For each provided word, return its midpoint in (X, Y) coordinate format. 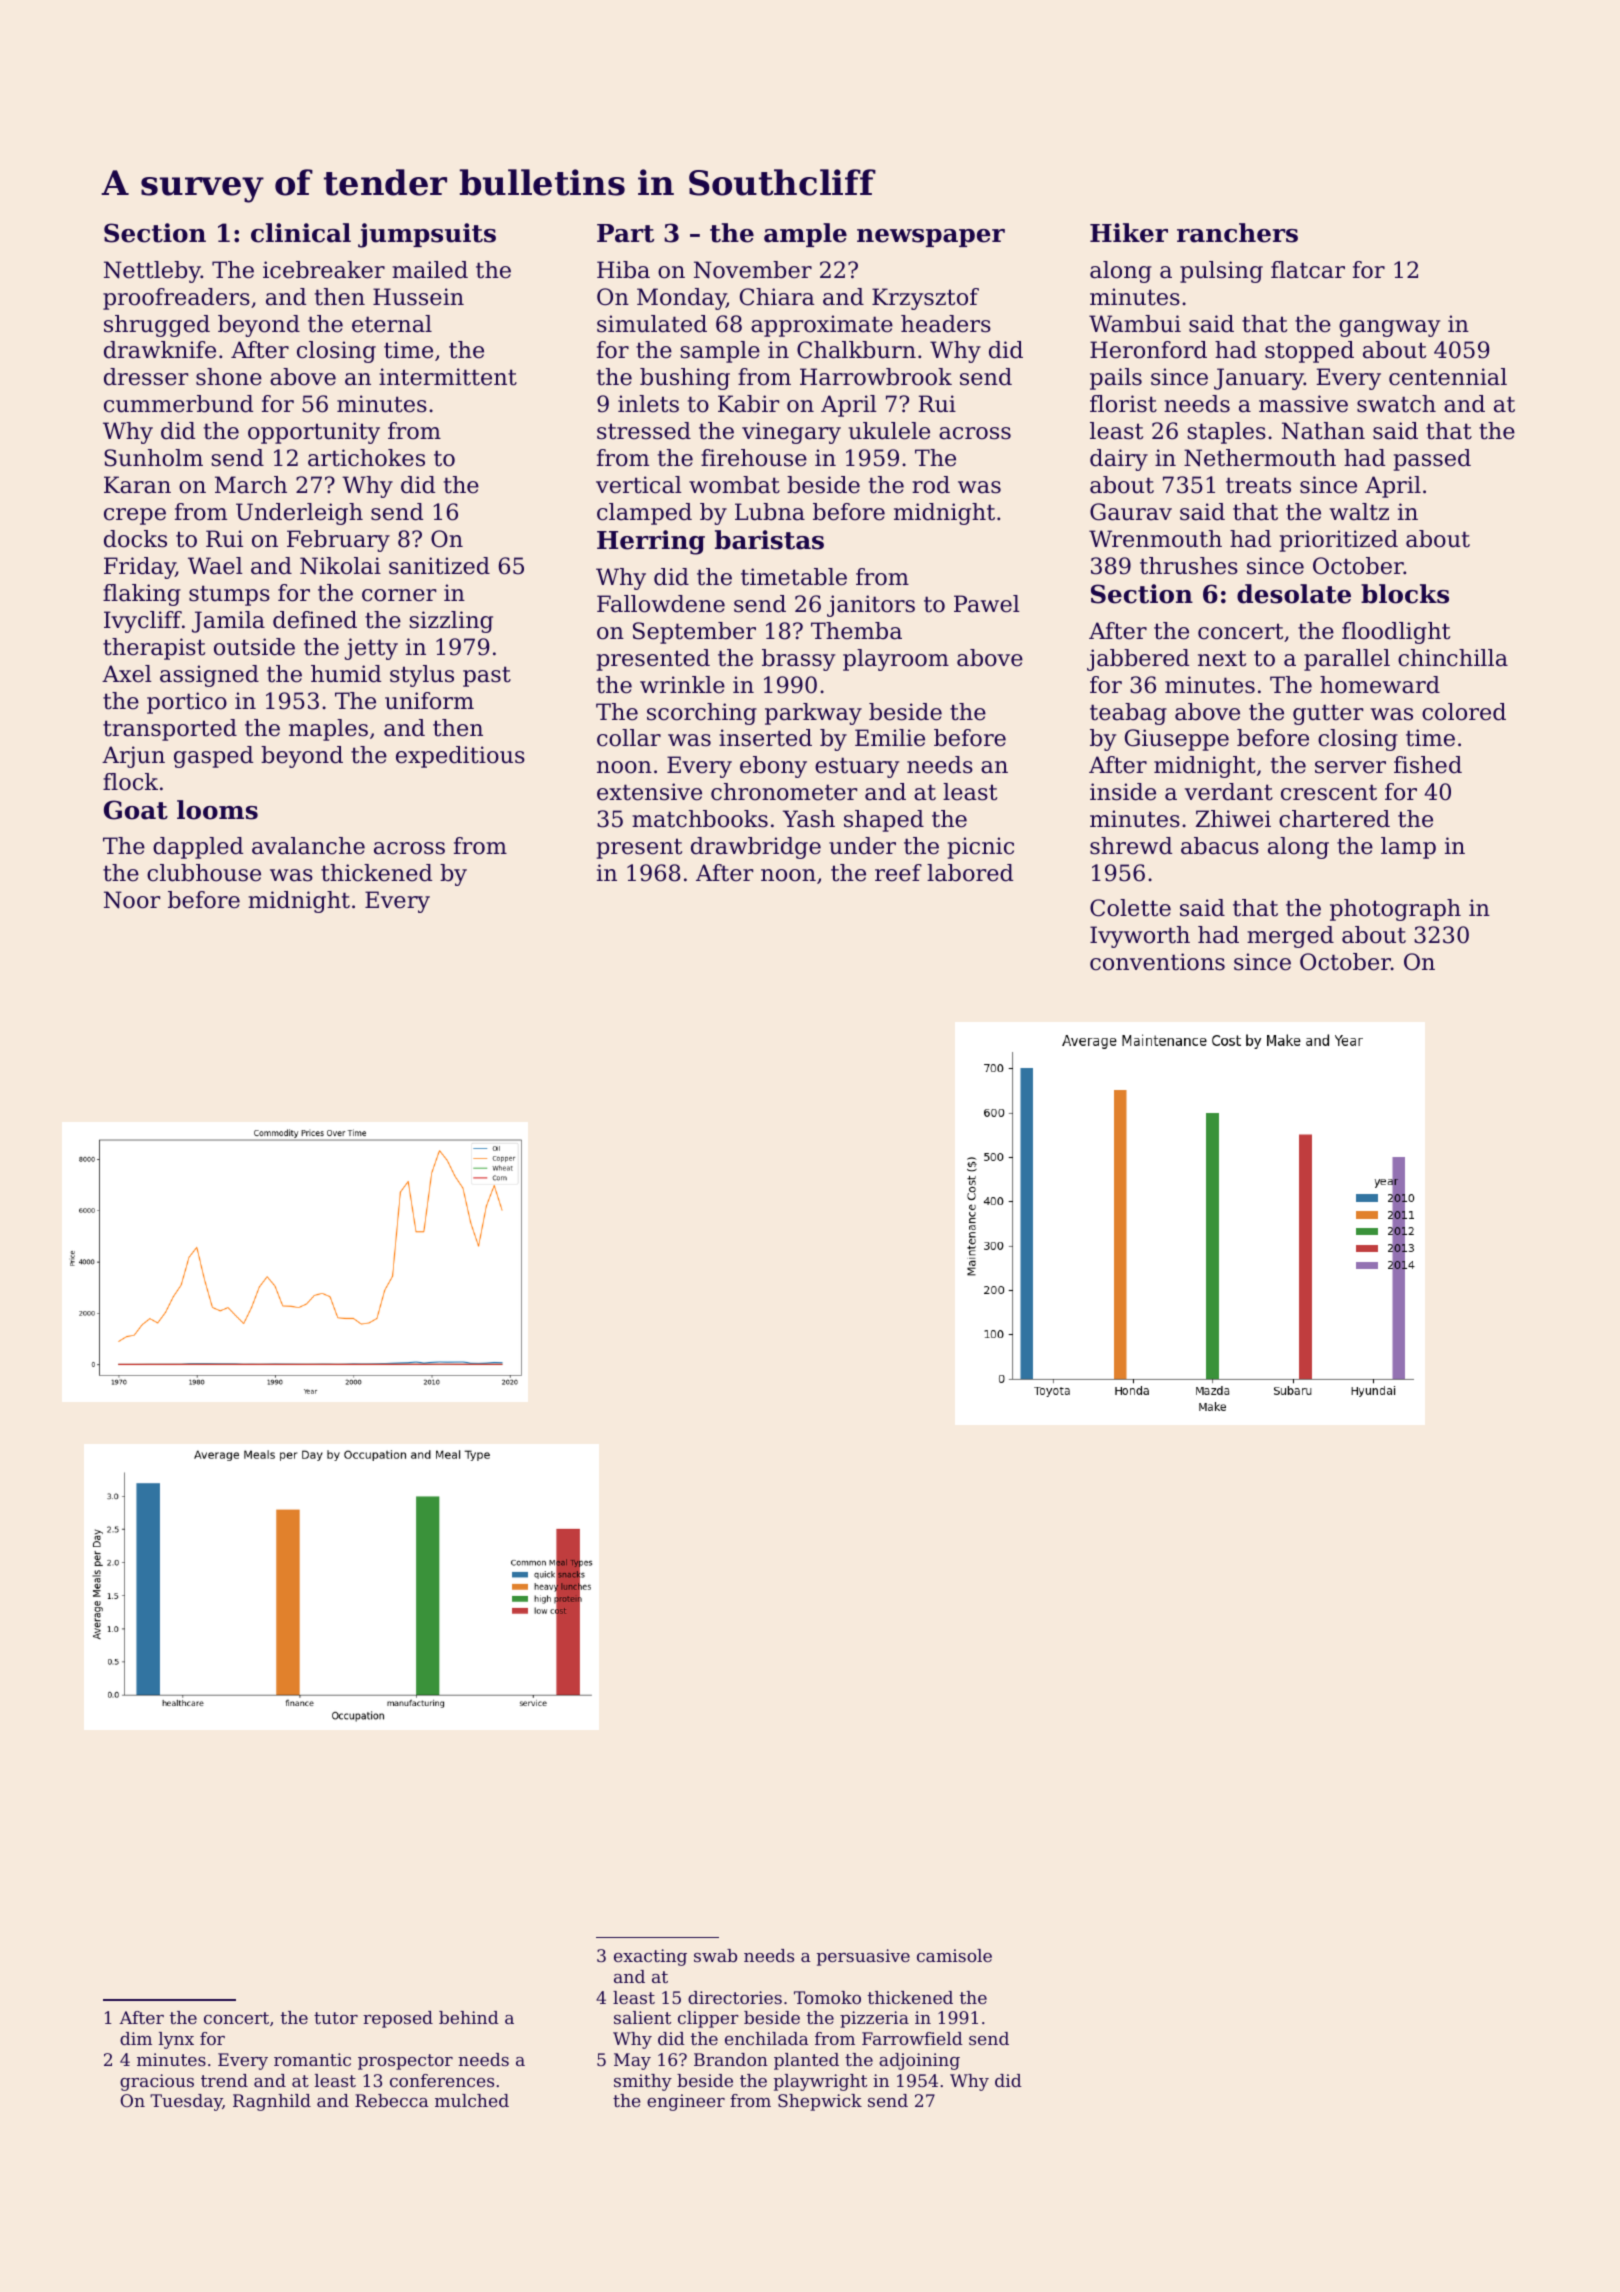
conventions (1157, 962)
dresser (146, 377)
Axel (127, 674)
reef (898, 873)
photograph (1395, 910)
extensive (649, 792)
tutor (336, 2018)
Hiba (623, 270)
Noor (132, 900)
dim (136, 2038)
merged (1290, 937)
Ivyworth (1140, 937)
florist (1123, 404)
